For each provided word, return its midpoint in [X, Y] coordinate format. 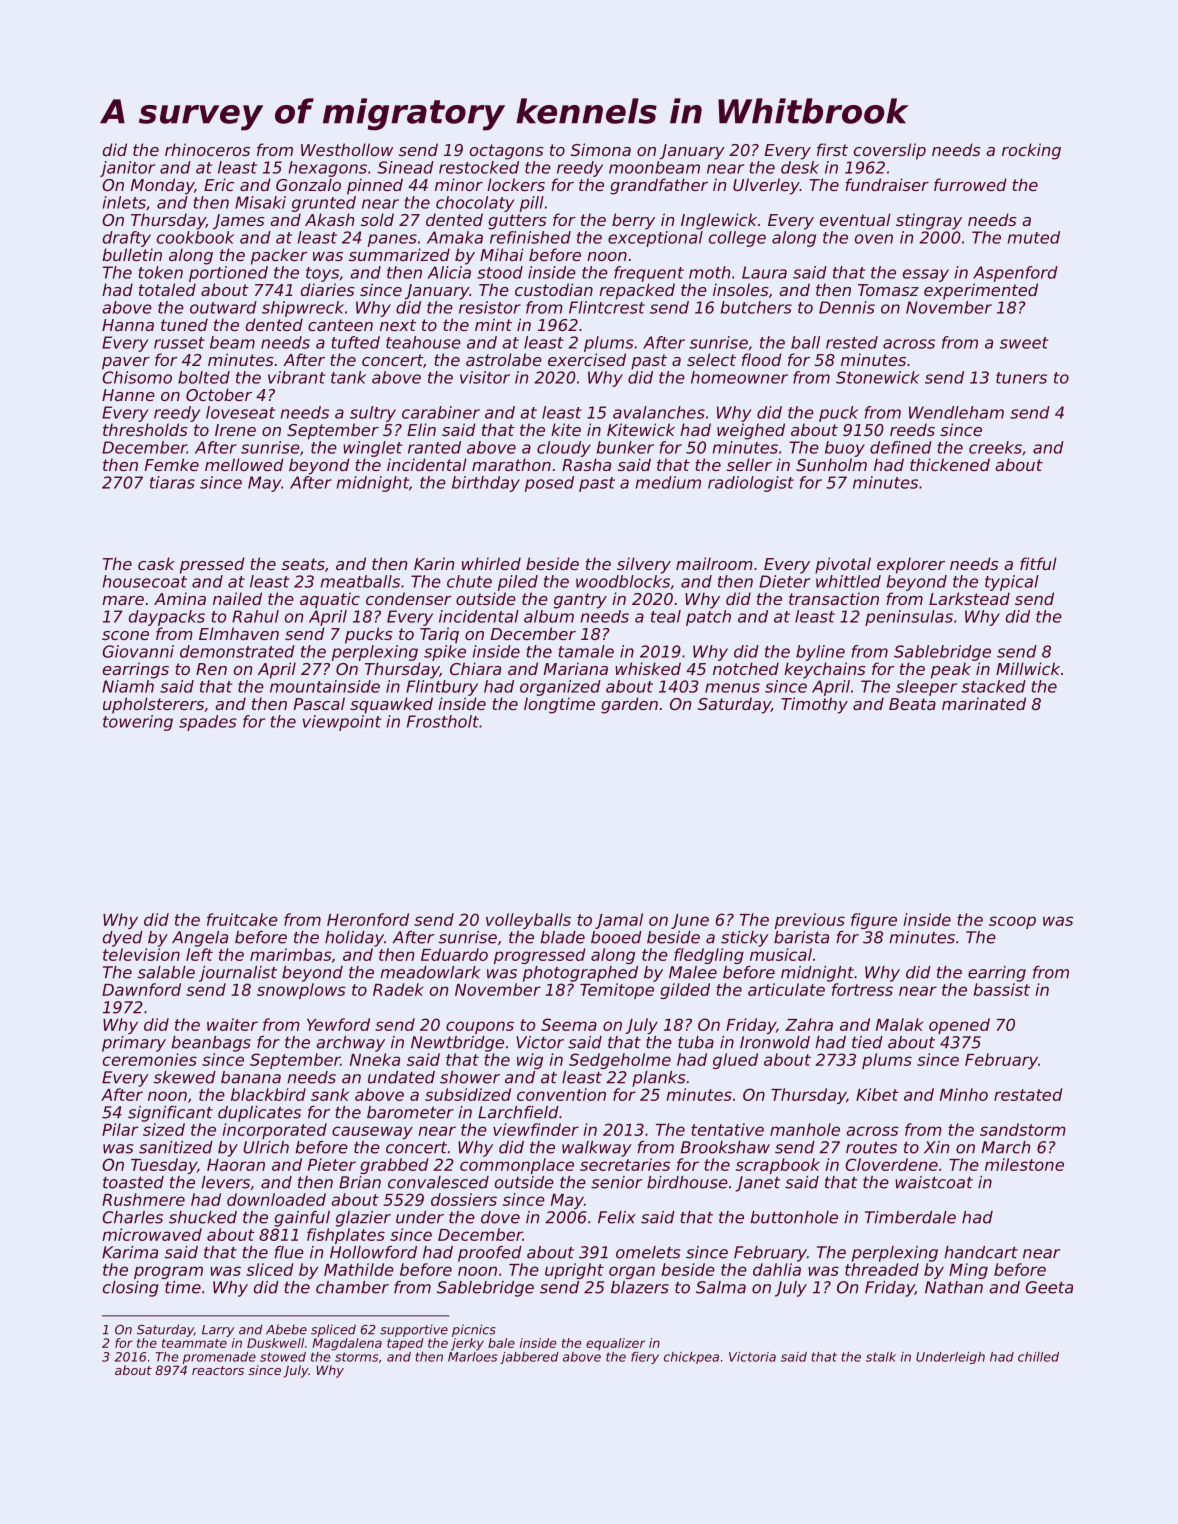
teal [666, 616]
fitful [1038, 563]
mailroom [714, 563]
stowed [283, 1357]
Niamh [128, 686]
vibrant [296, 377]
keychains [825, 670]
